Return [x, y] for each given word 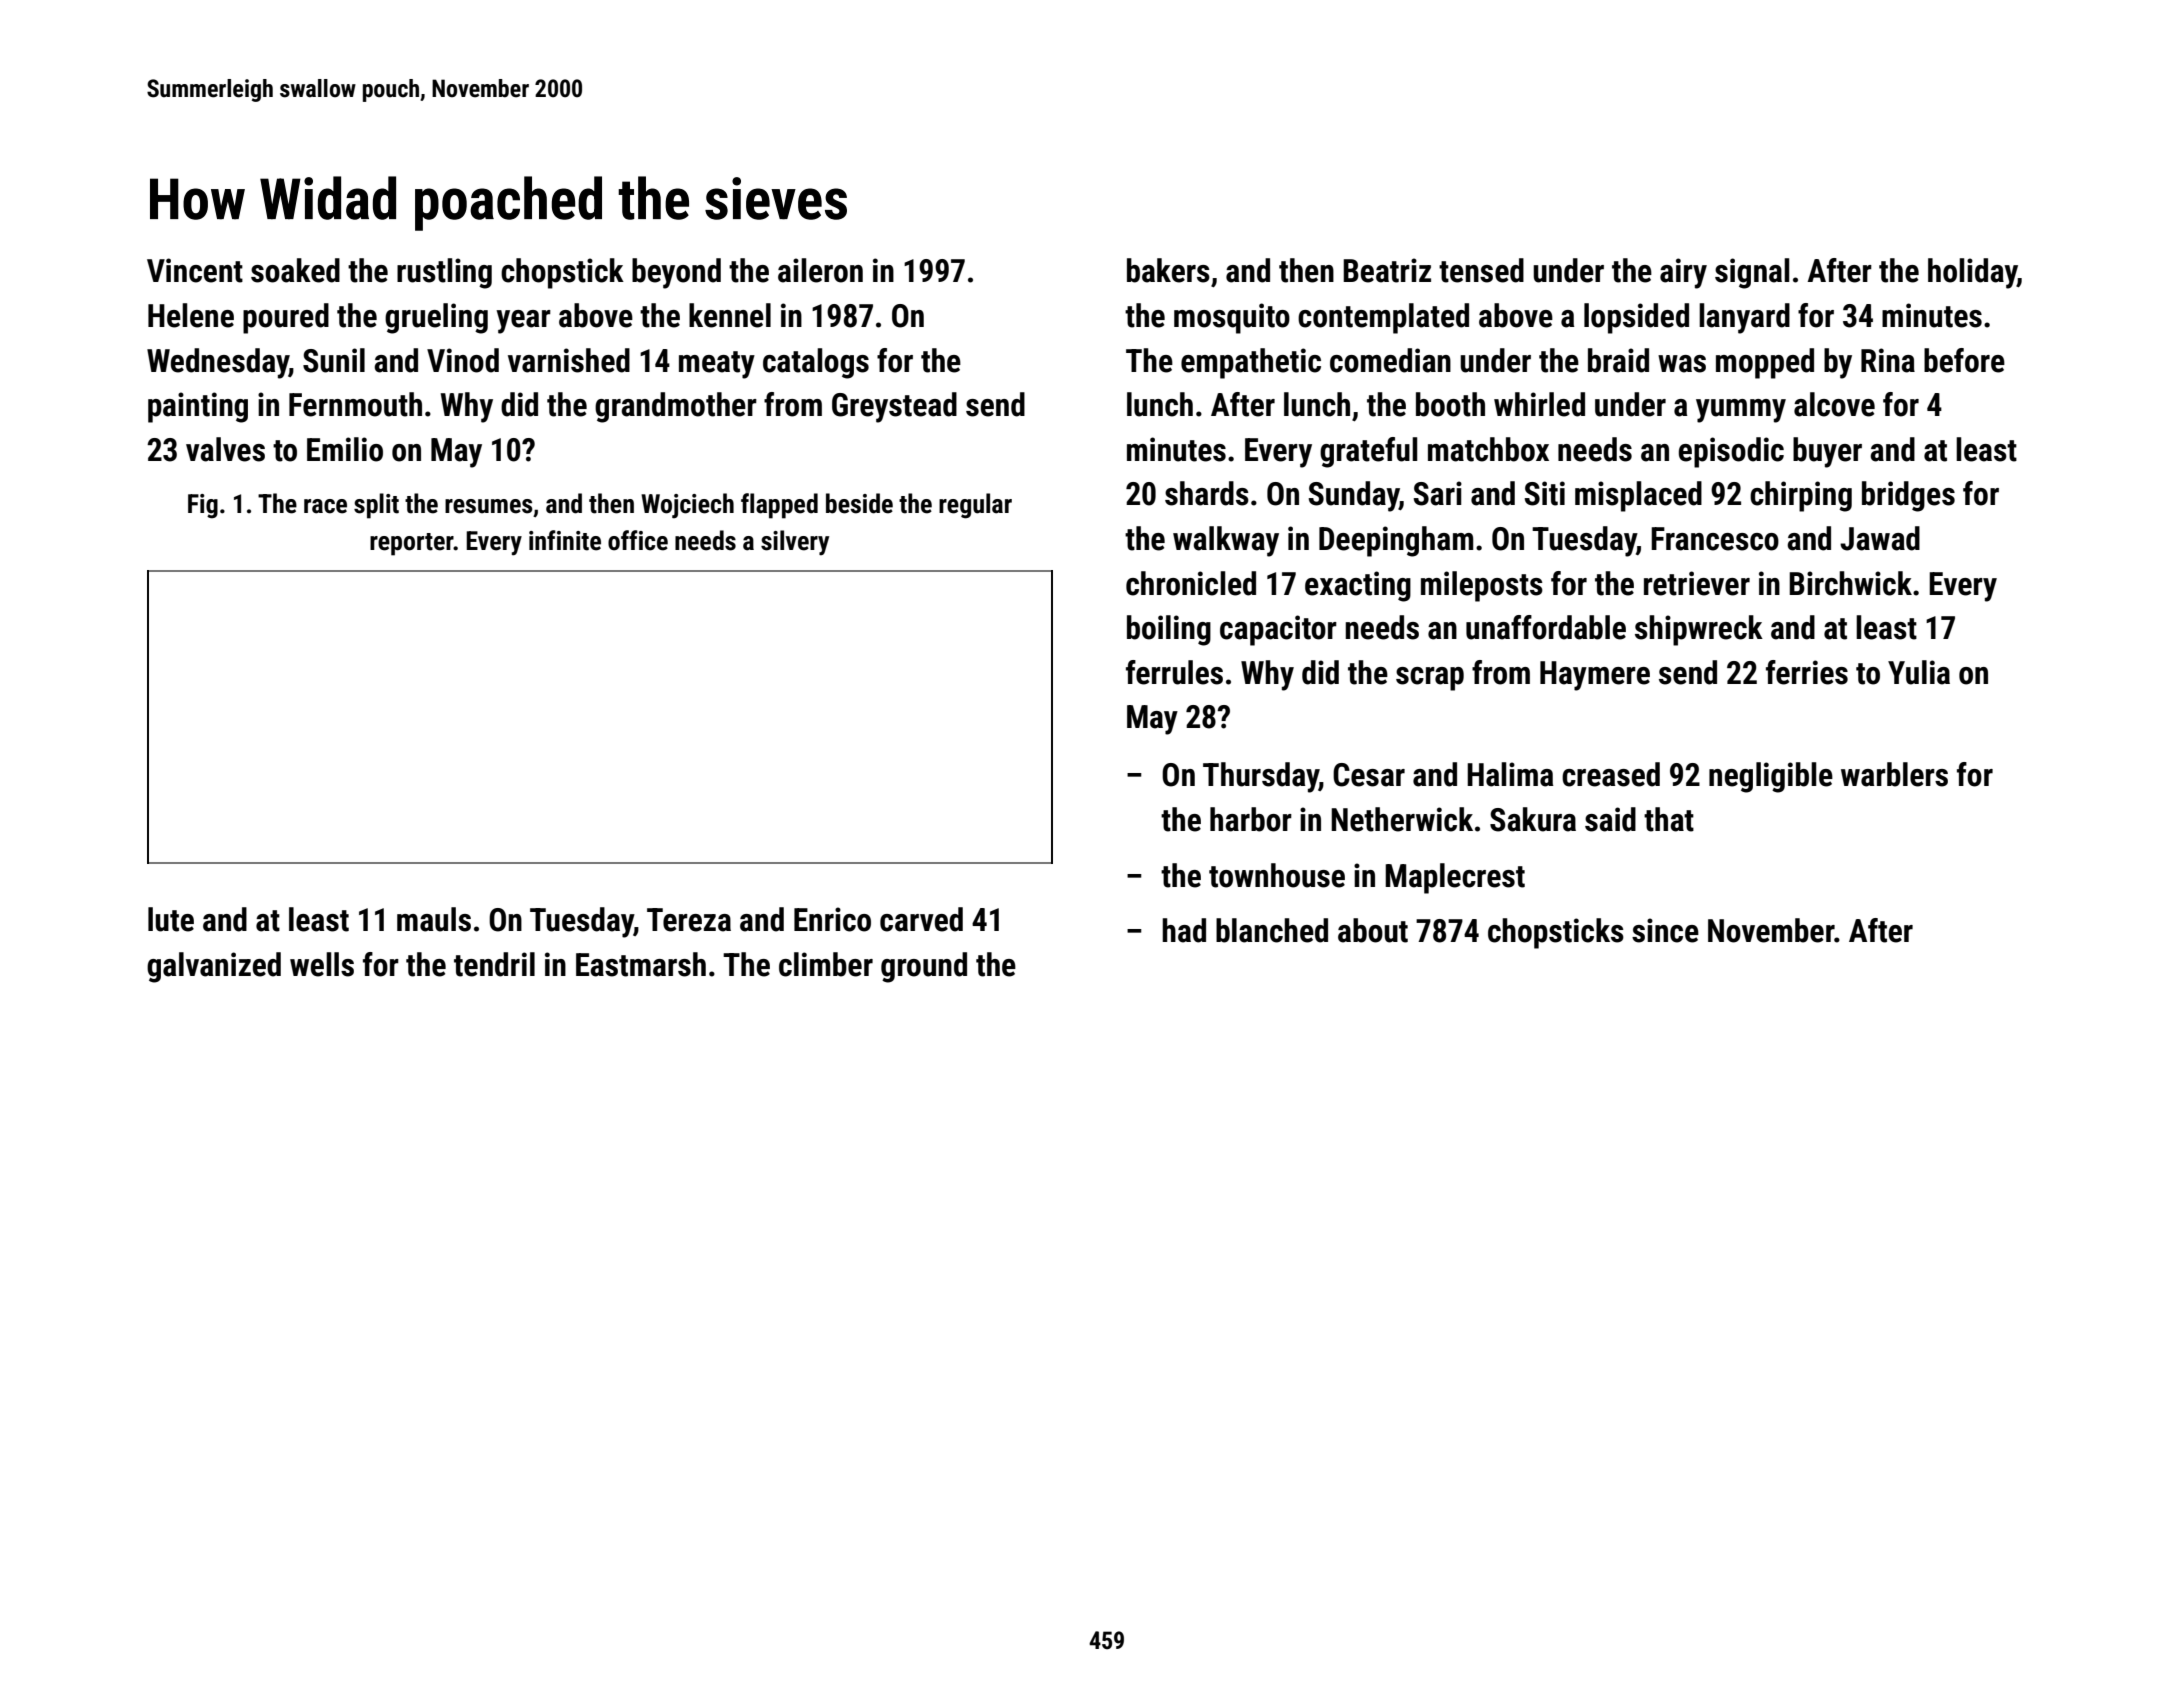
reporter [412, 544]
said [1610, 819]
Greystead [894, 407]
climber [826, 964]
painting [198, 407]
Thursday [1261, 777]
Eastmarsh [641, 964]
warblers [1894, 774]
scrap [1430, 679]
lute [171, 919]
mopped [1765, 363]
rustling [444, 273]
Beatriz [1387, 270]
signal [1752, 273]
